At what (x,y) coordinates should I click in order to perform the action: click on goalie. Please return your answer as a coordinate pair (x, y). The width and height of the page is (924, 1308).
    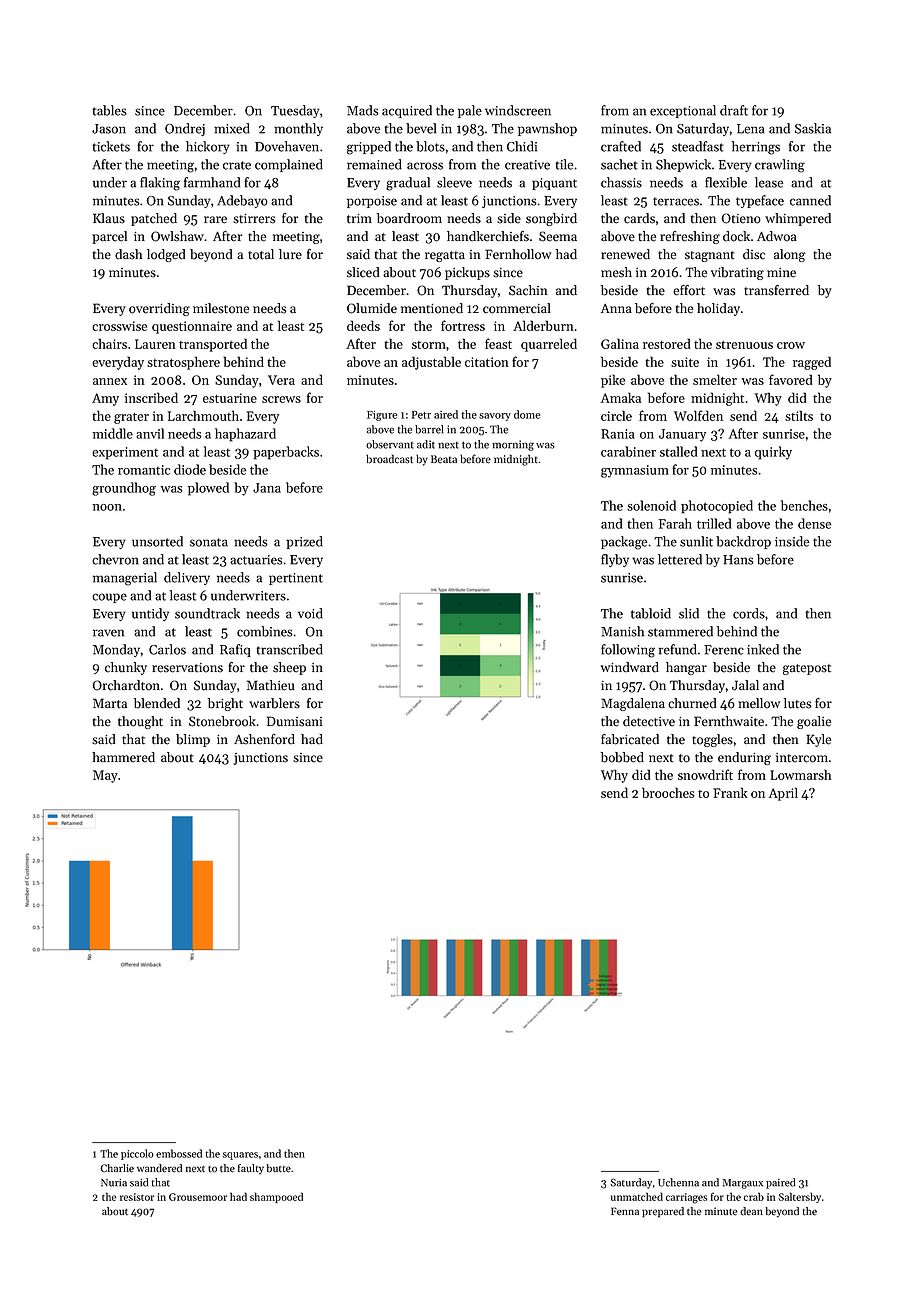
    Looking at the image, I should click on (814, 722).
